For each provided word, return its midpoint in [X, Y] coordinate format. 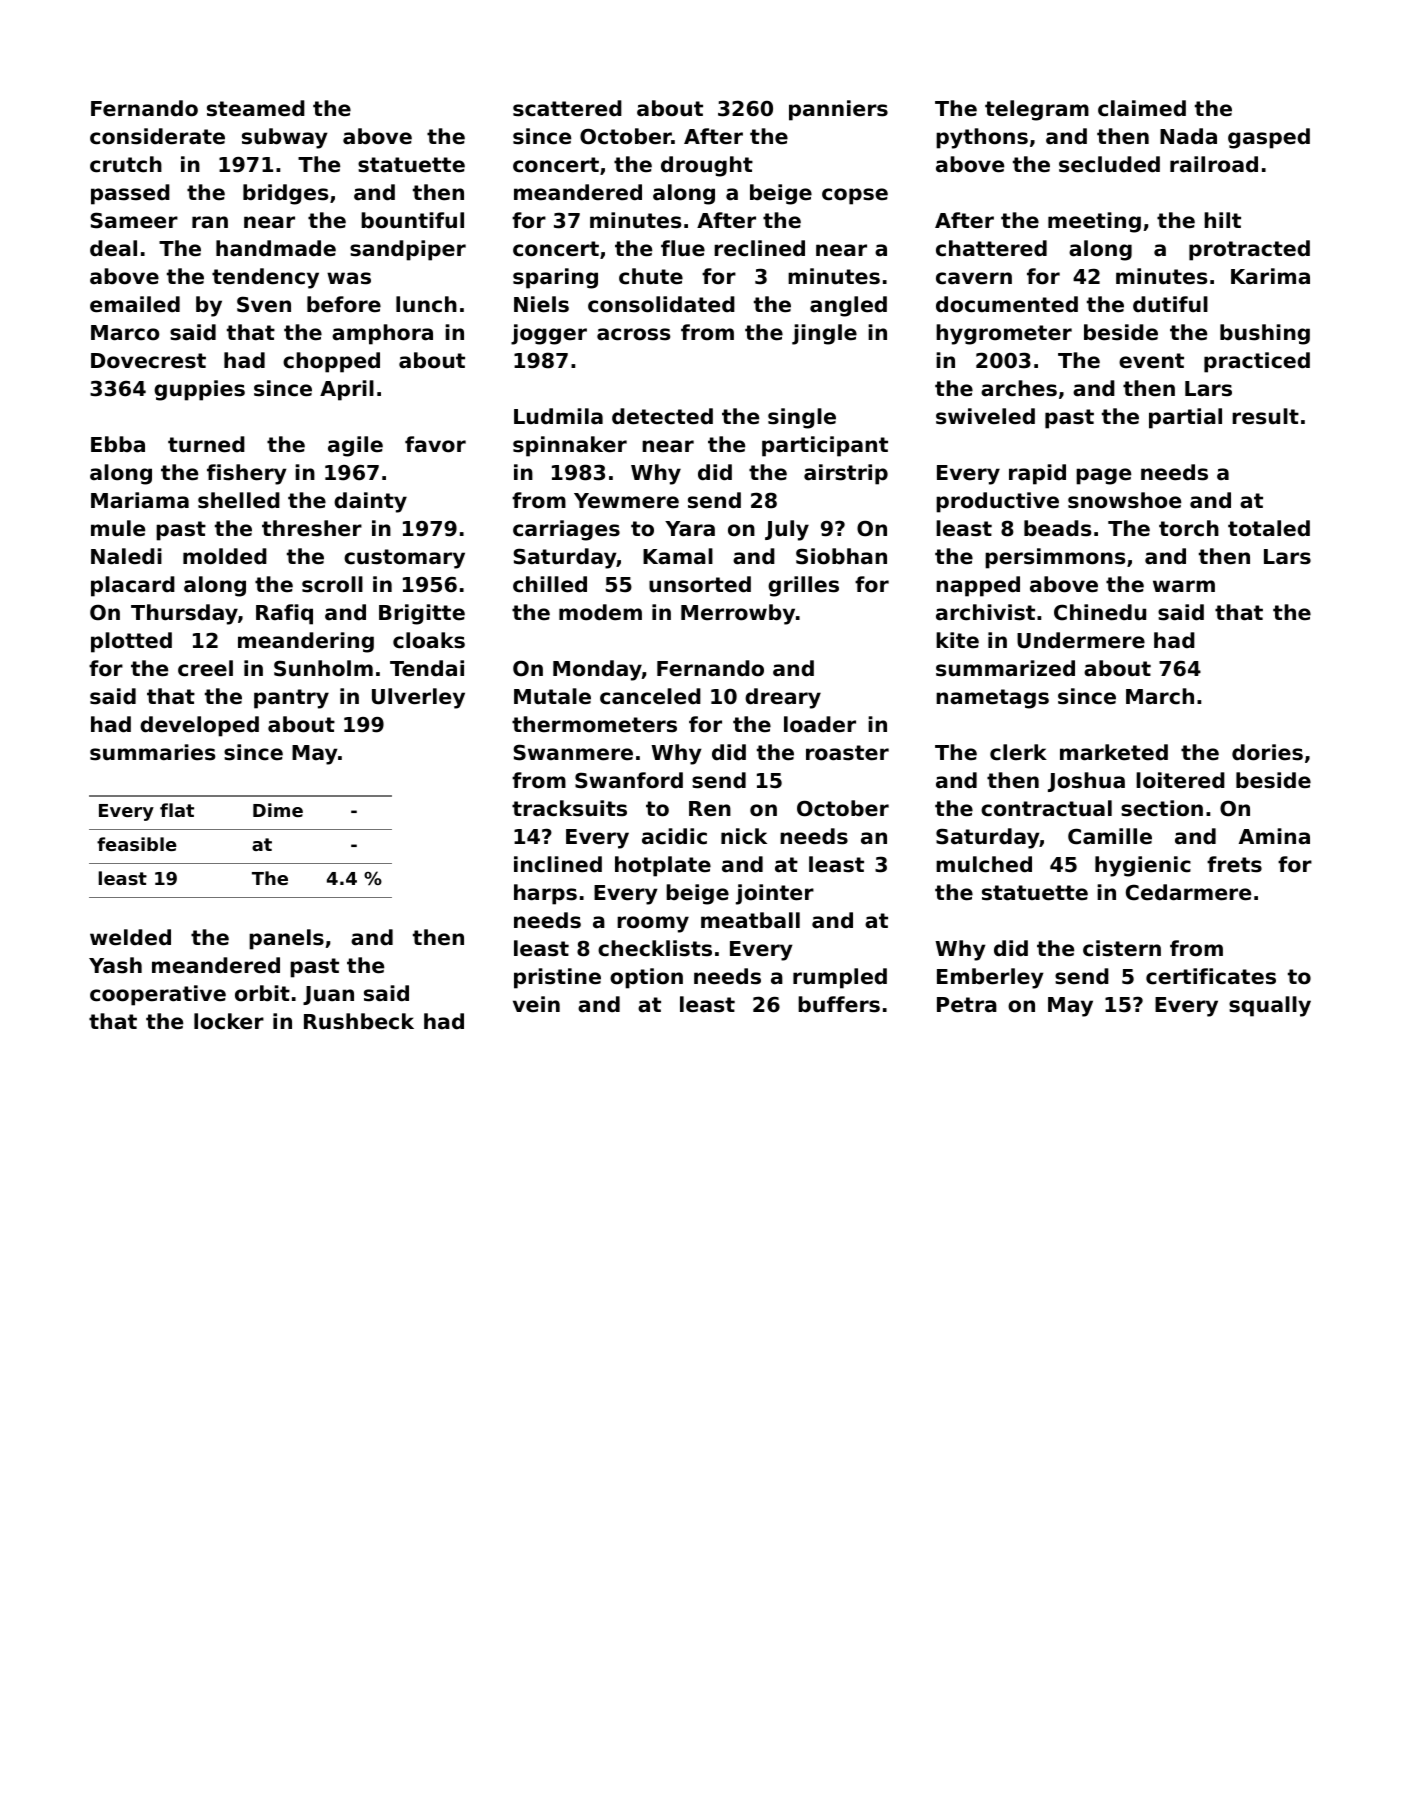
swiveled [985, 416]
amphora [382, 334]
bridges [285, 194]
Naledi [126, 556]
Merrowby [738, 614]
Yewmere [626, 501]
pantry [291, 699]
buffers [839, 1004]
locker [229, 1021]
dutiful [1170, 304]
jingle [824, 334]
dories [1267, 752]
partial [1185, 418]
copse [855, 196]
